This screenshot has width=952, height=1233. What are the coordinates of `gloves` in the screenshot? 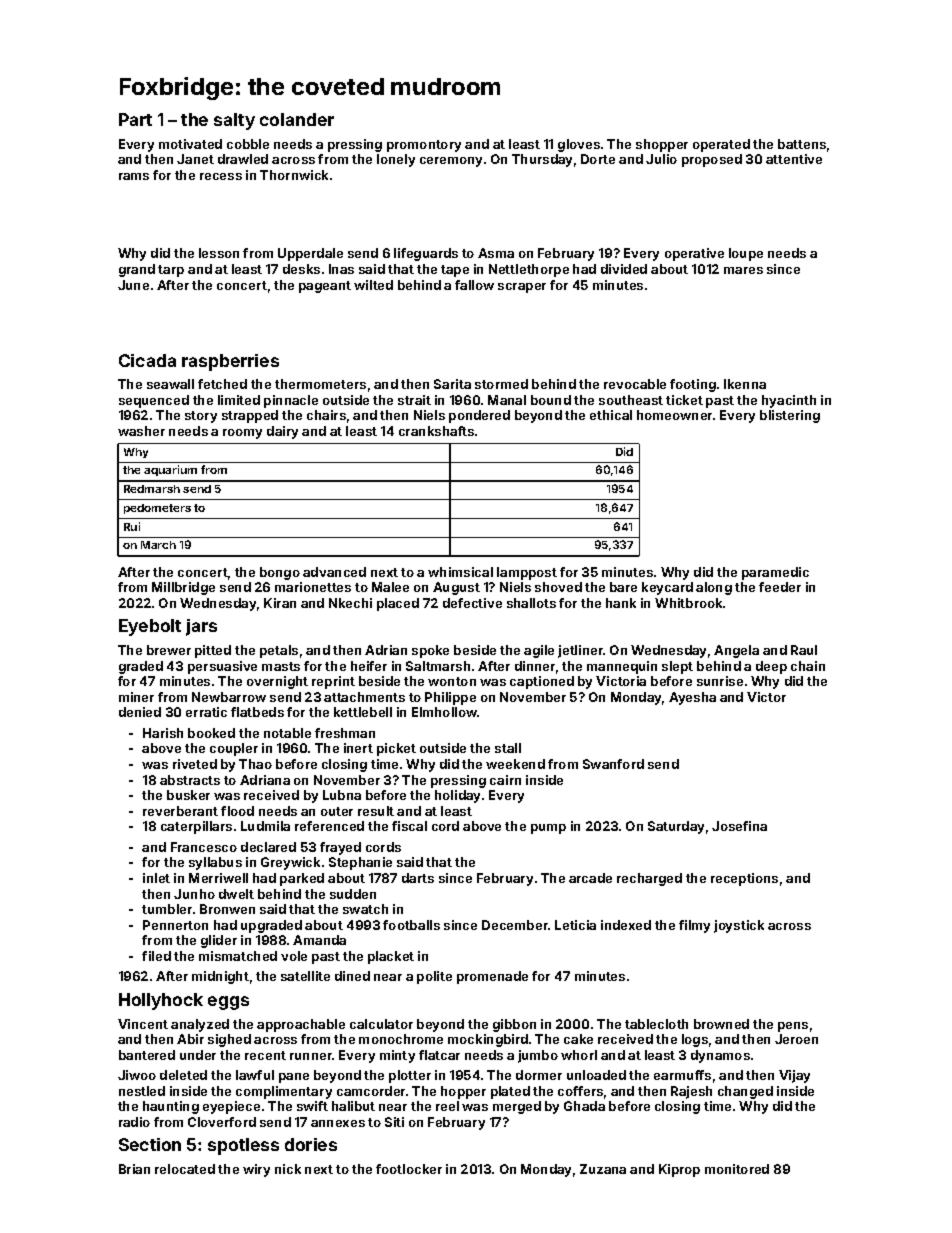 It's located at (579, 145).
